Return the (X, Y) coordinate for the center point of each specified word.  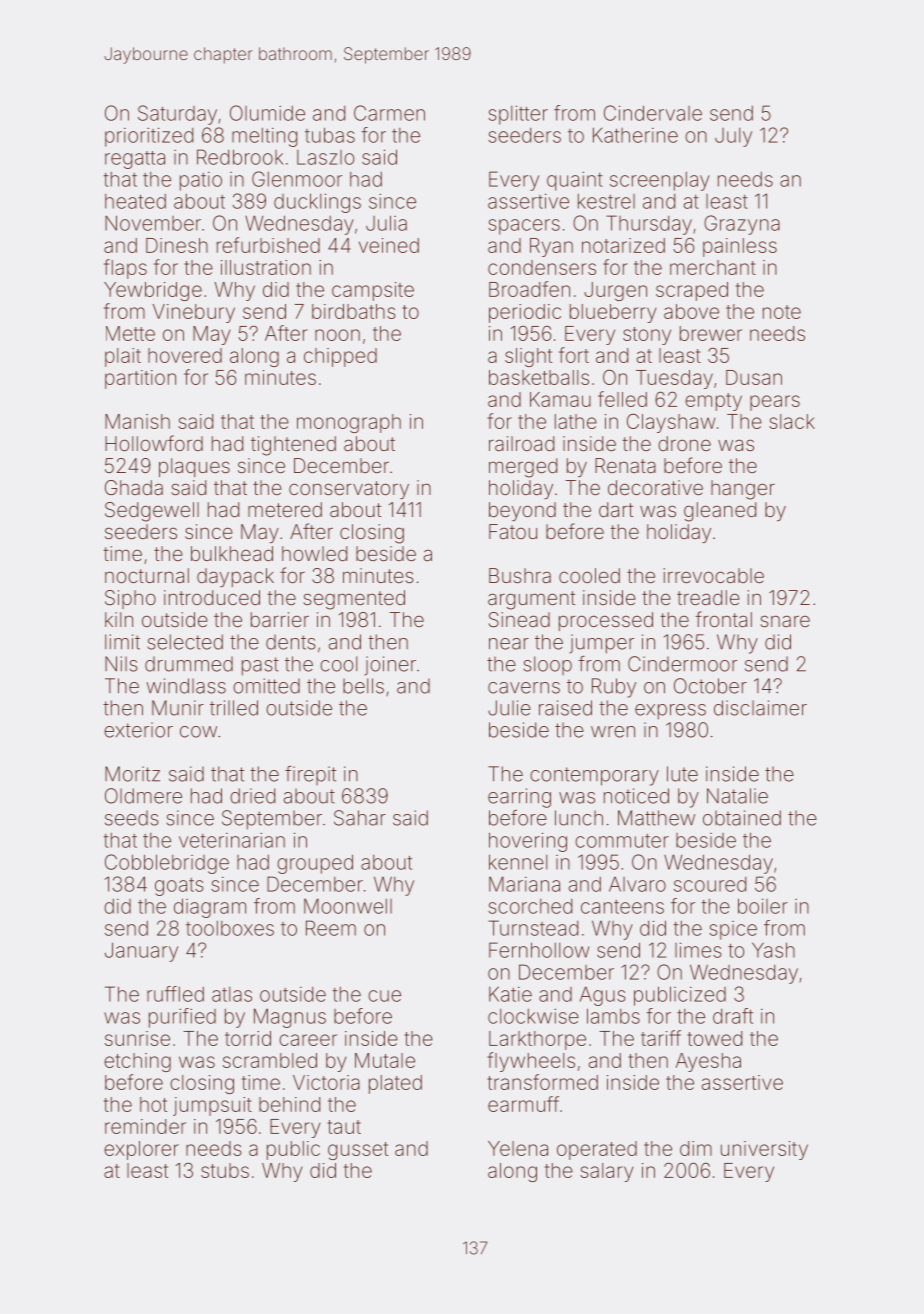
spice (733, 930)
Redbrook (240, 157)
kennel (518, 862)
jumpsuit (212, 1106)
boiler (763, 906)
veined (389, 245)
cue (384, 996)
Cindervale (653, 113)
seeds (132, 818)
